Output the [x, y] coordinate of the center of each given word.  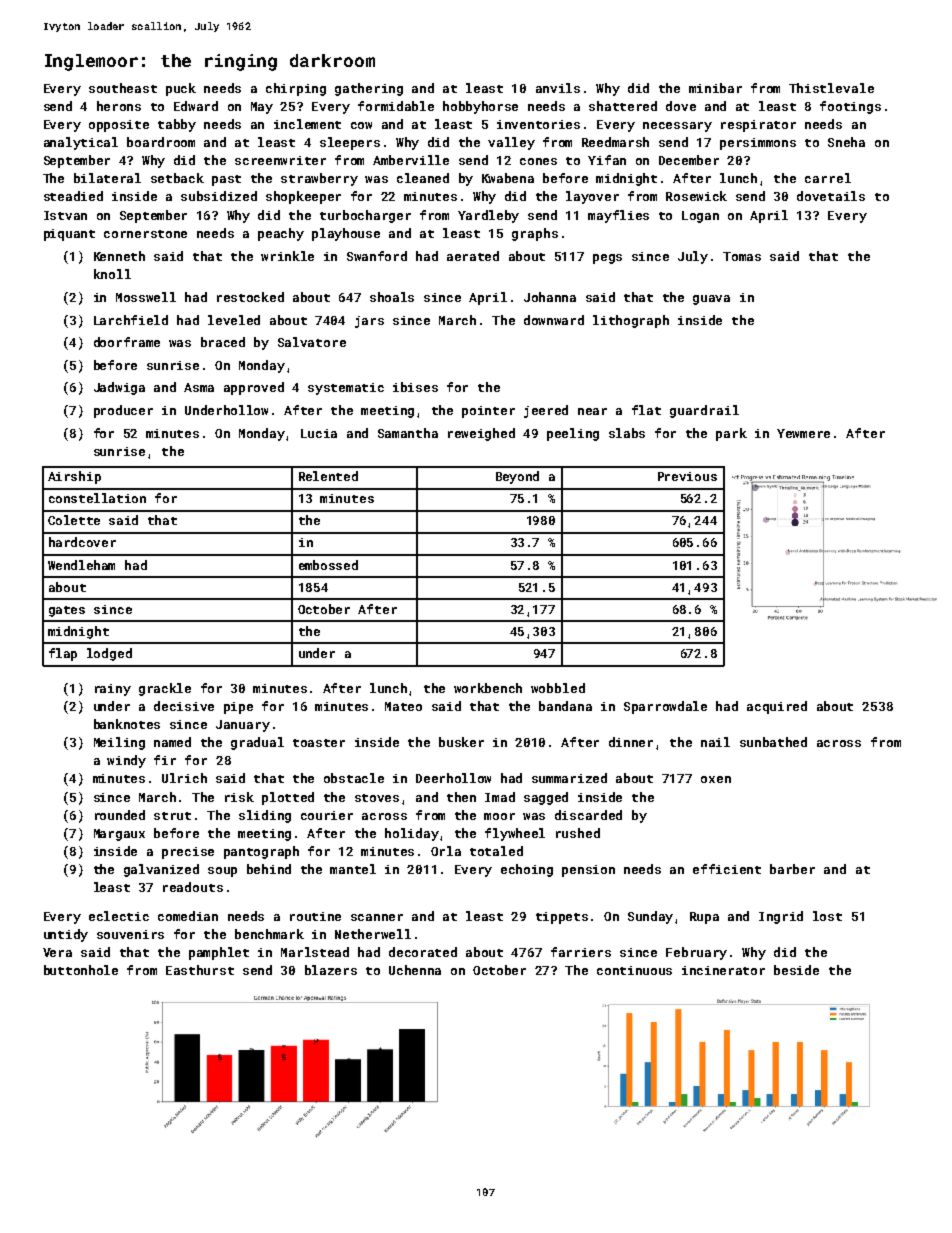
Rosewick [696, 196]
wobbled [558, 688]
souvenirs [130, 934]
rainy [113, 690]
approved [254, 388]
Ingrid [781, 917]
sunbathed [773, 742]
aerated [473, 256]
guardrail [704, 411]
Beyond [517, 477]
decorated [423, 952]
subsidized [219, 196]
